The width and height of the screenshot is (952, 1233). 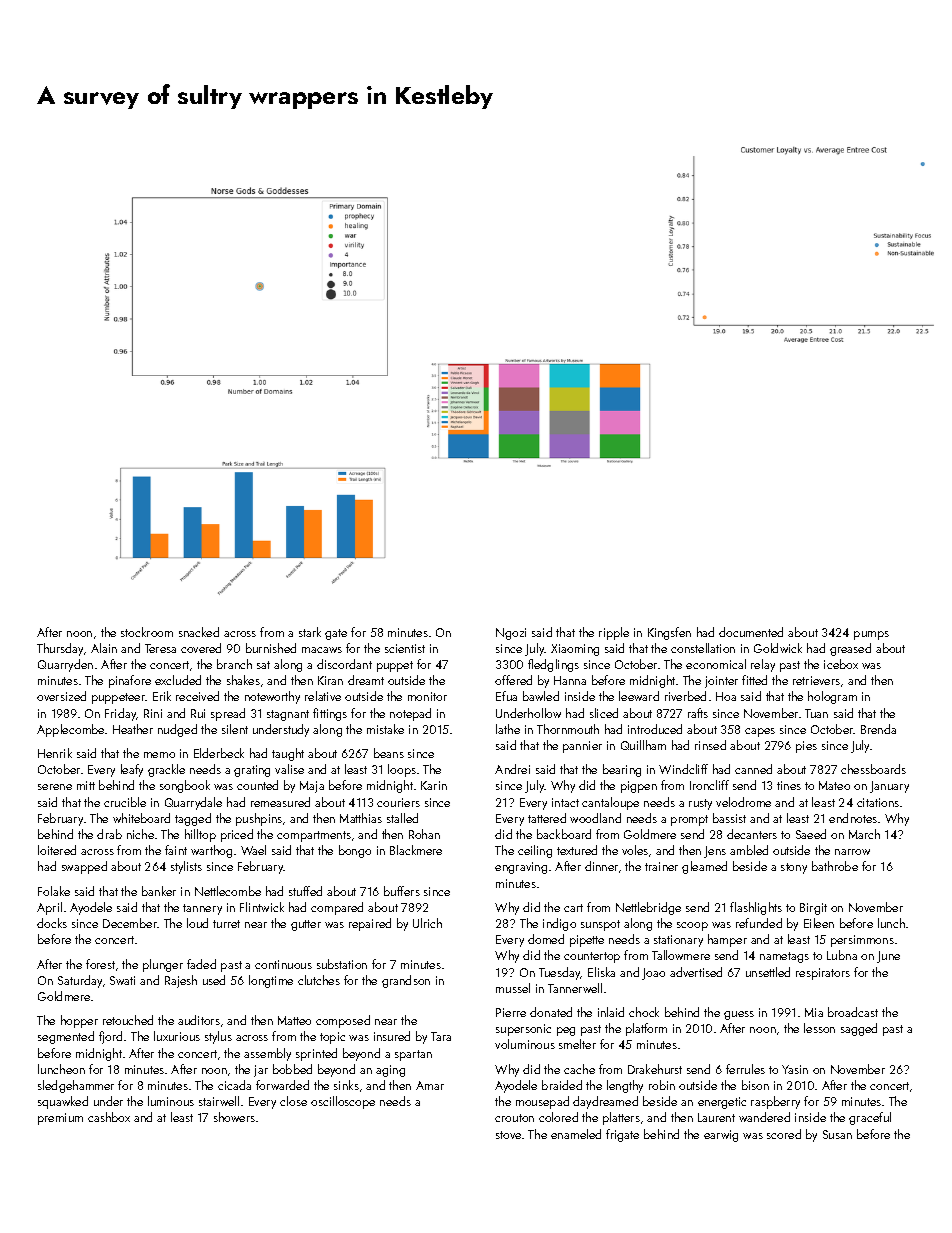 What do you see at coordinates (427, 696) in the screenshot?
I see `monitor` at bounding box center [427, 696].
